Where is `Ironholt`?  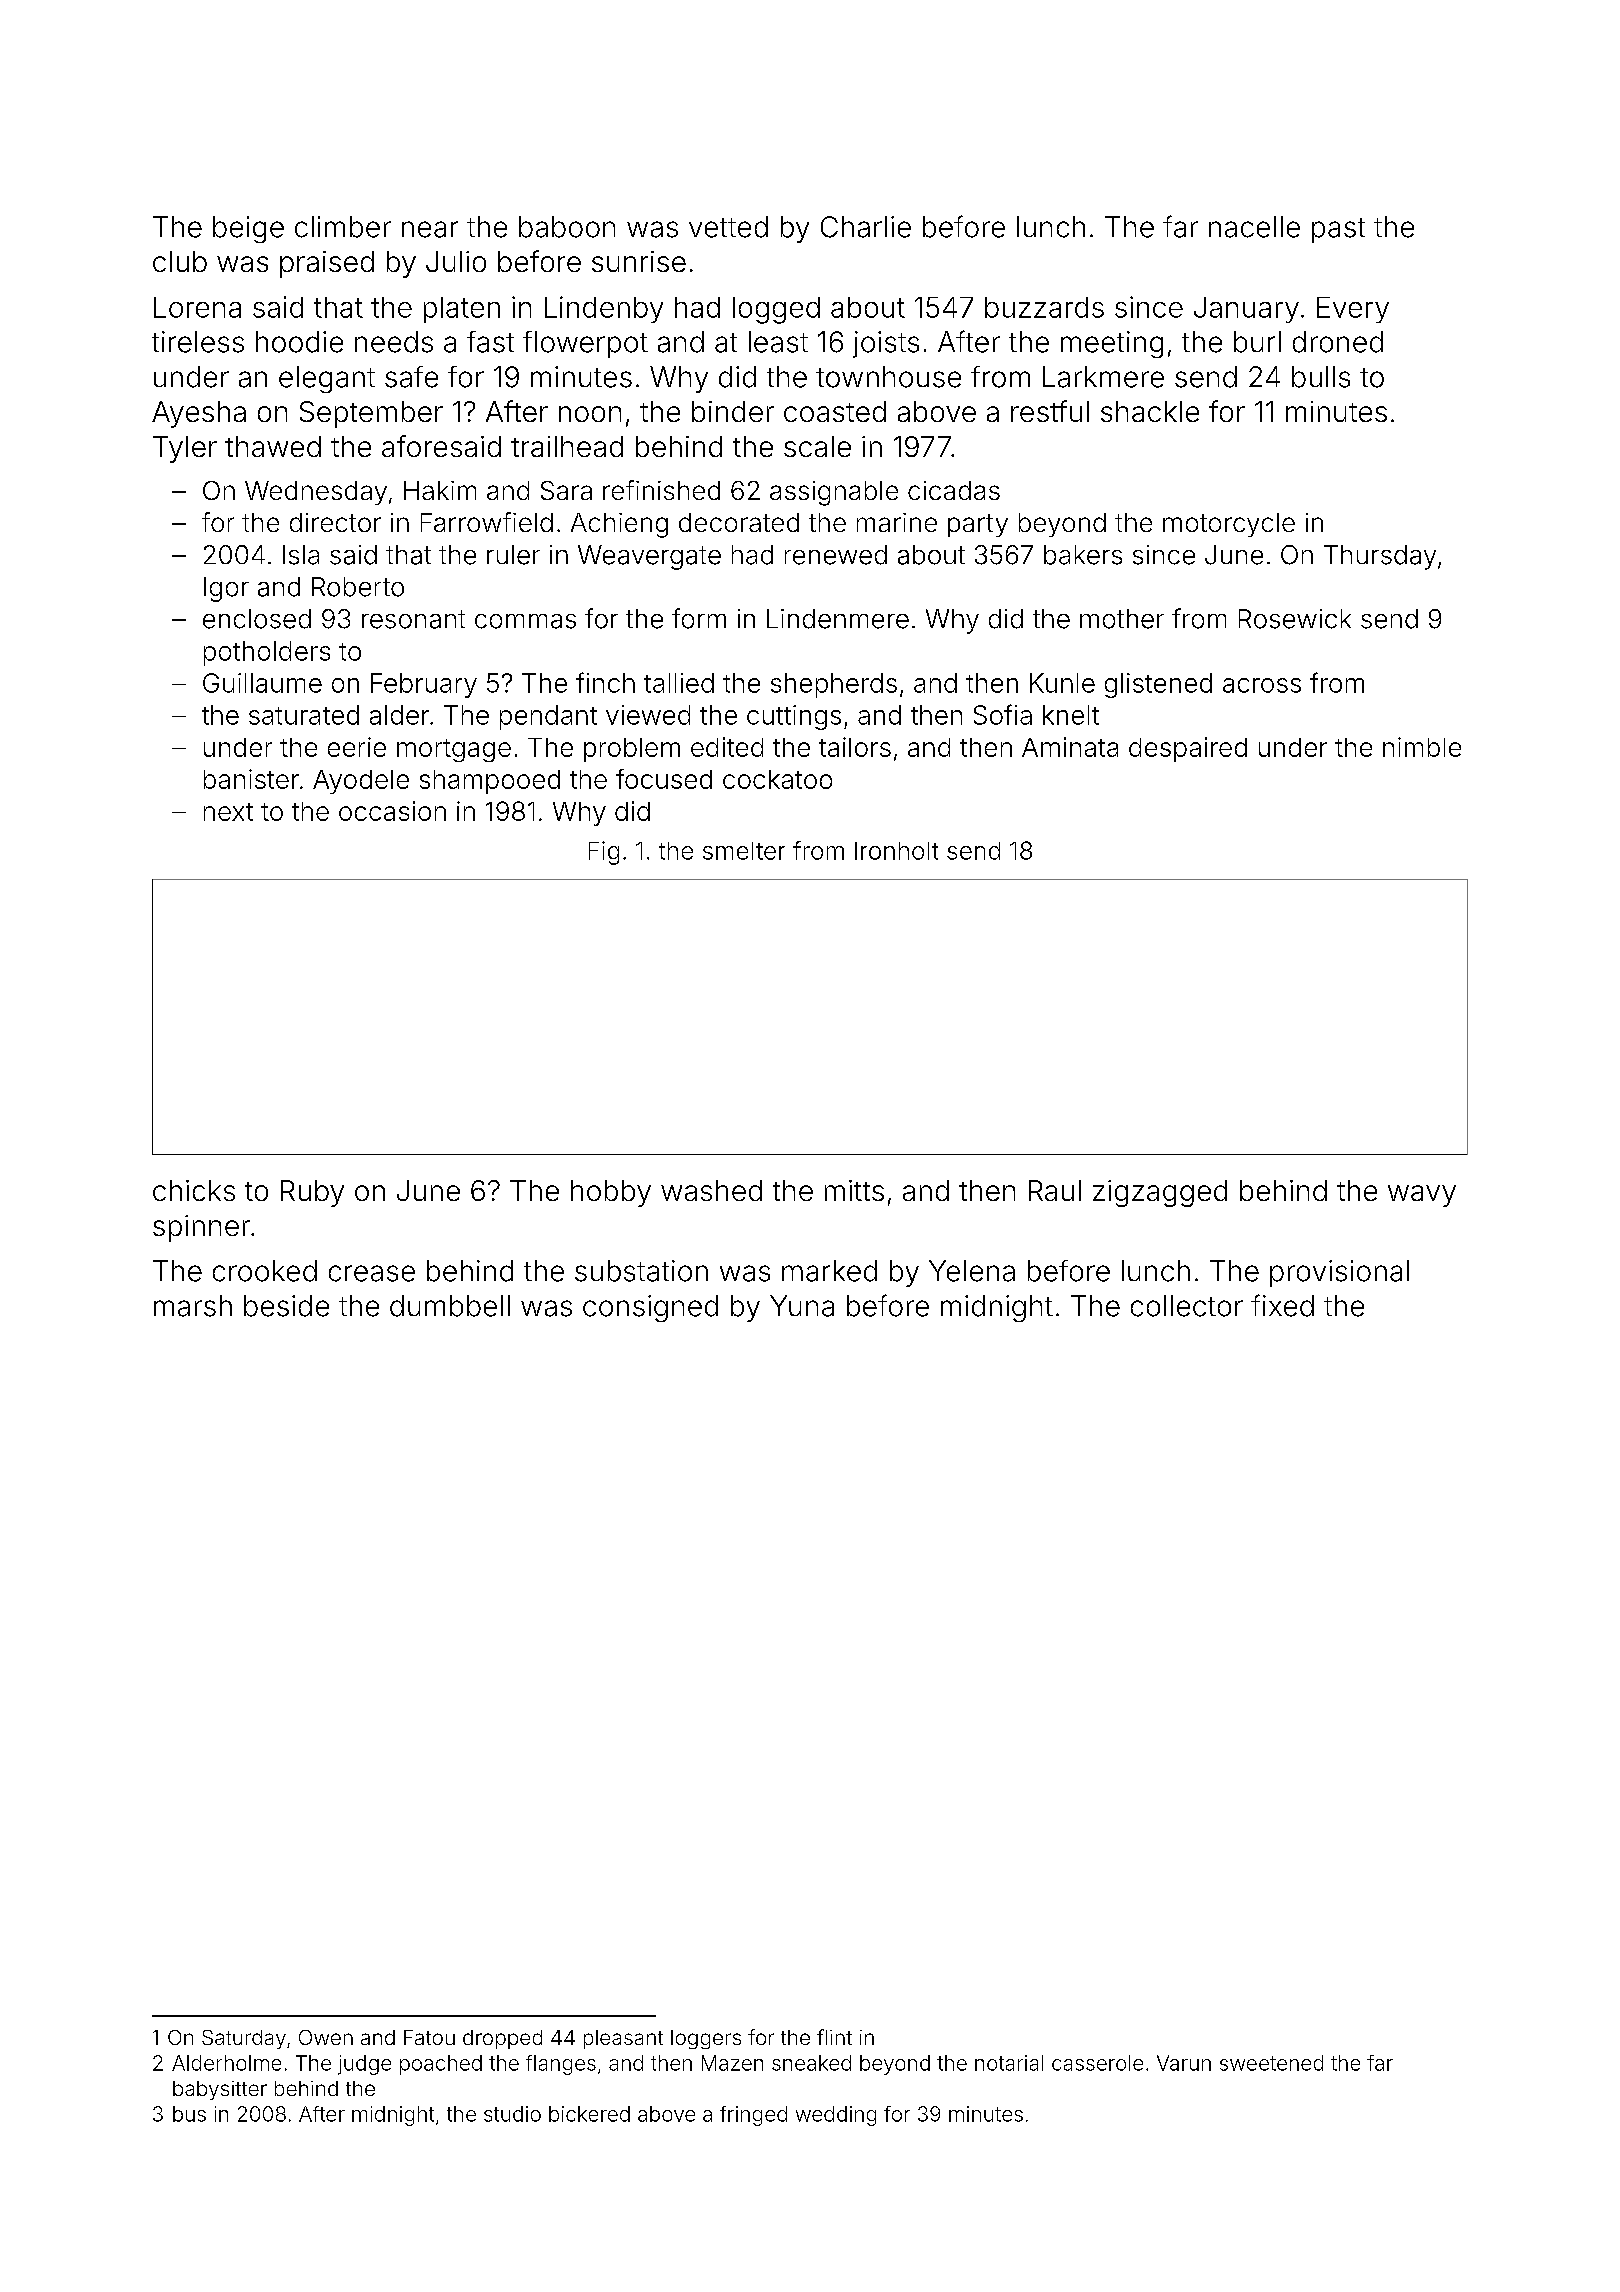 Ironholt is located at coordinates (896, 851).
